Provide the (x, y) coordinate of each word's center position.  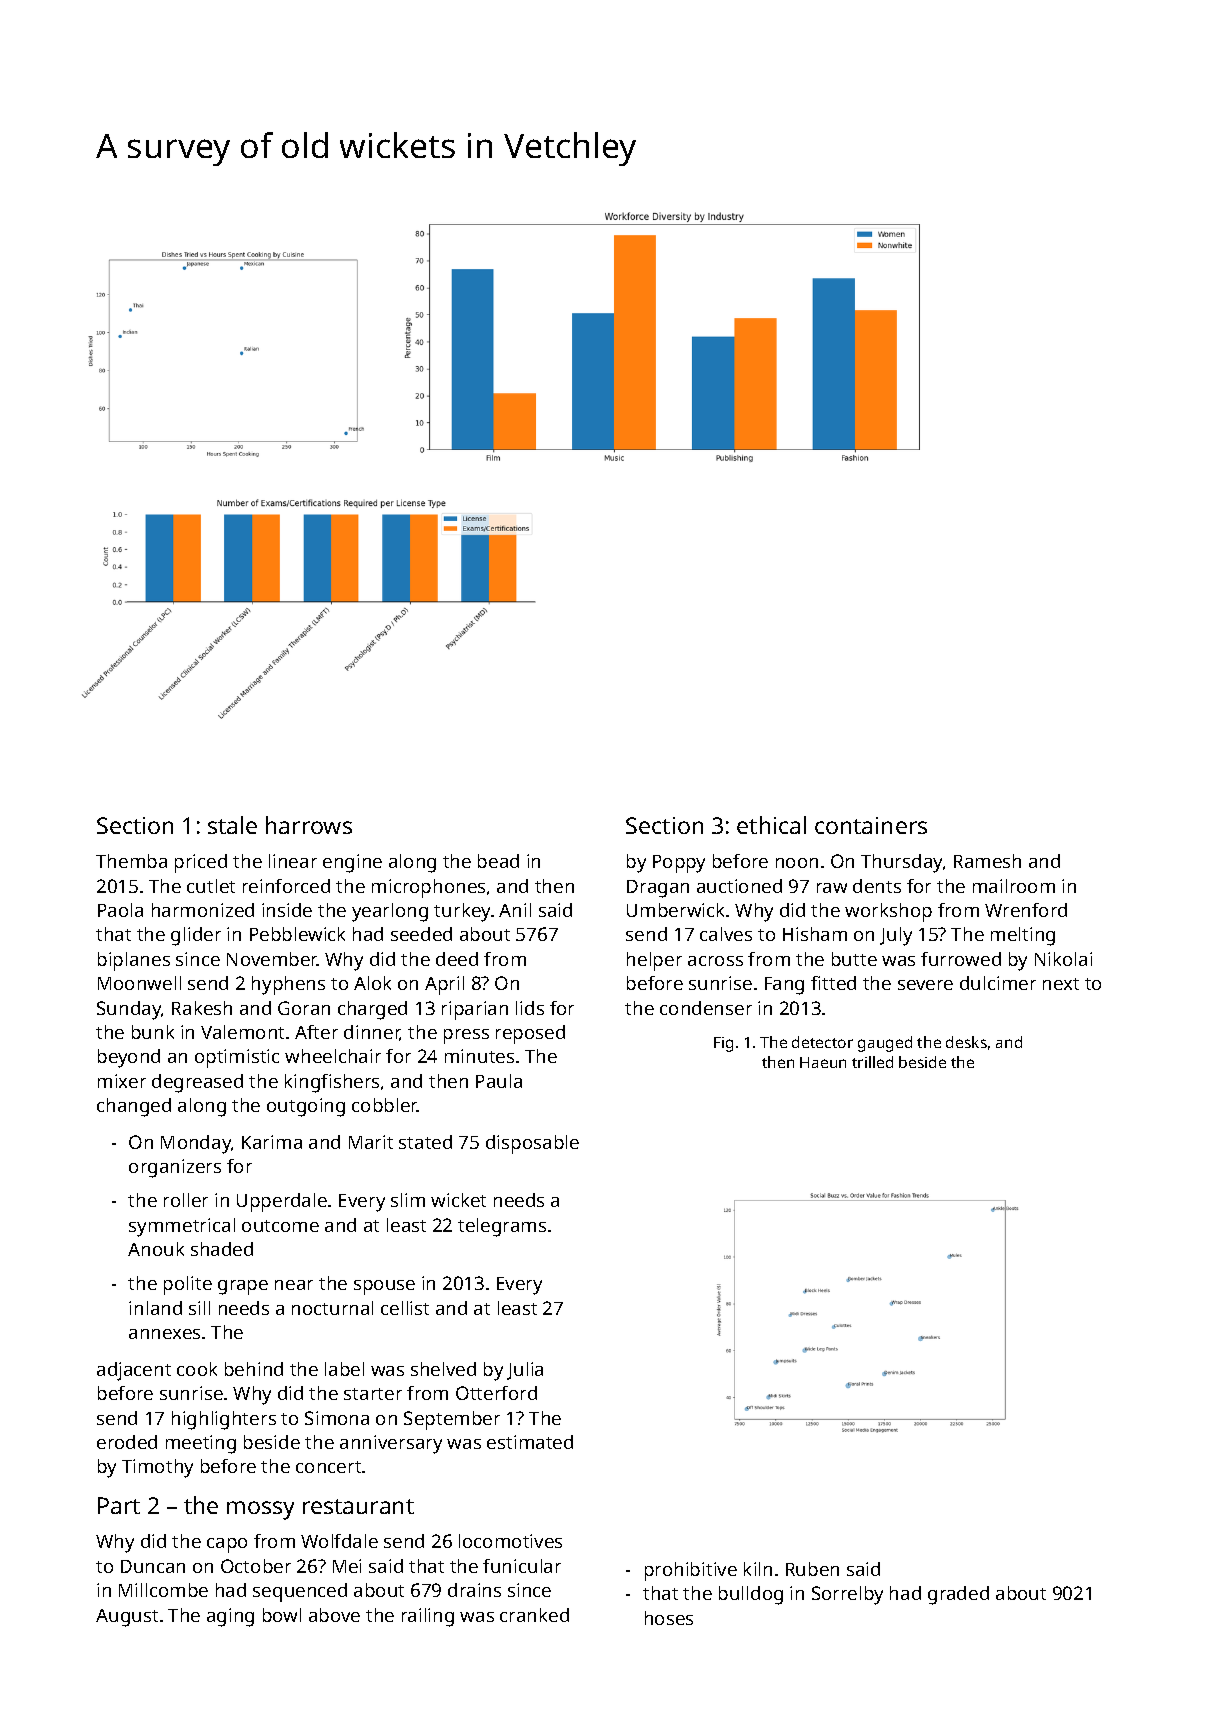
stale (232, 825)
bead (498, 861)
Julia (525, 1371)
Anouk (156, 1249)
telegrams (502, 1227)
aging (230, 1617)
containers (871, 825)
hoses (669, 1618)
